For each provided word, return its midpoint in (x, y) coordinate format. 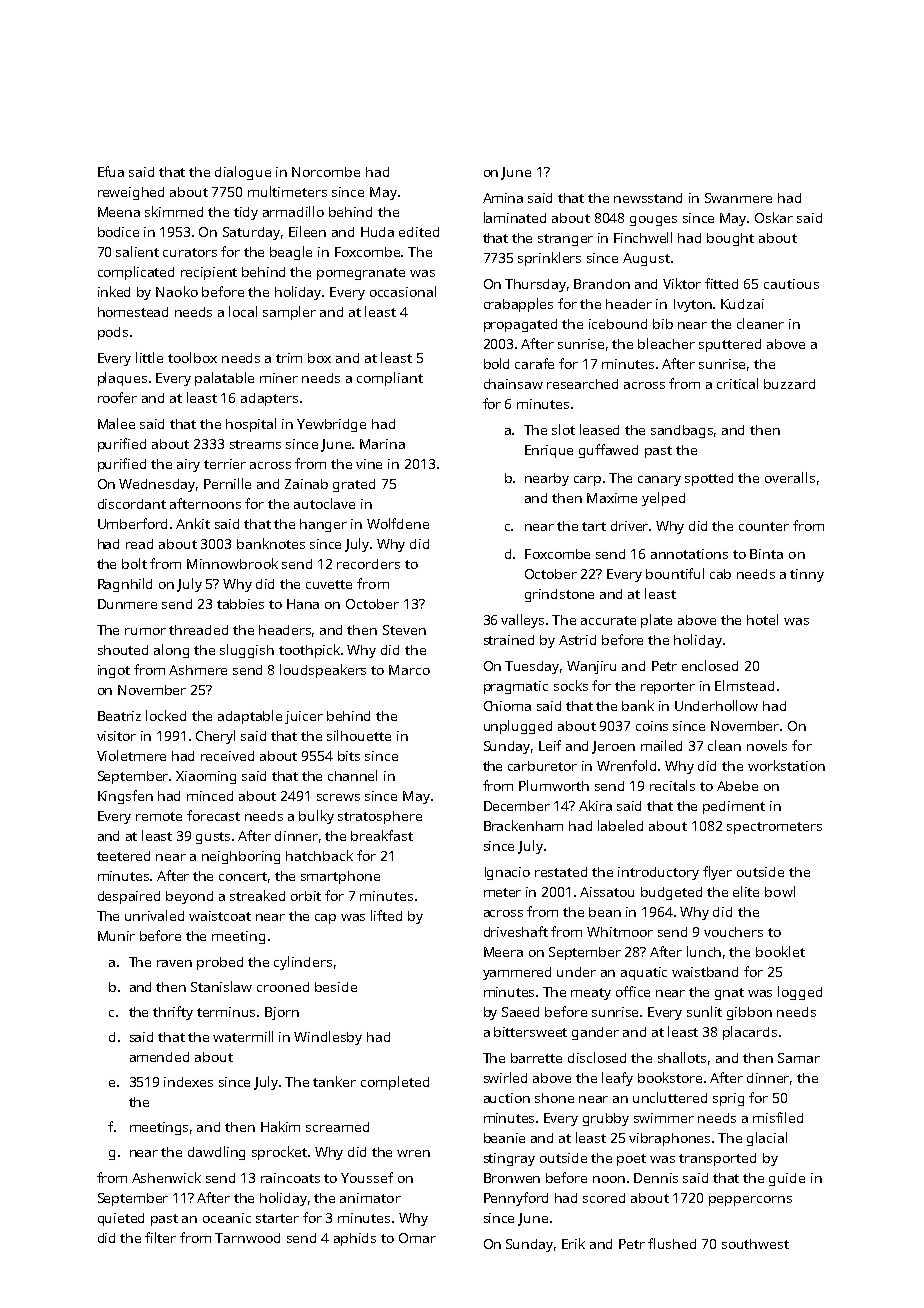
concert (243, 876)
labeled (620, 825)
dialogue (243, 173)
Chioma (507, 706)
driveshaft (516, 931)
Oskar (774, 217)
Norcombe (326, 172)
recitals (672, 785)
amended (159, 1057)
